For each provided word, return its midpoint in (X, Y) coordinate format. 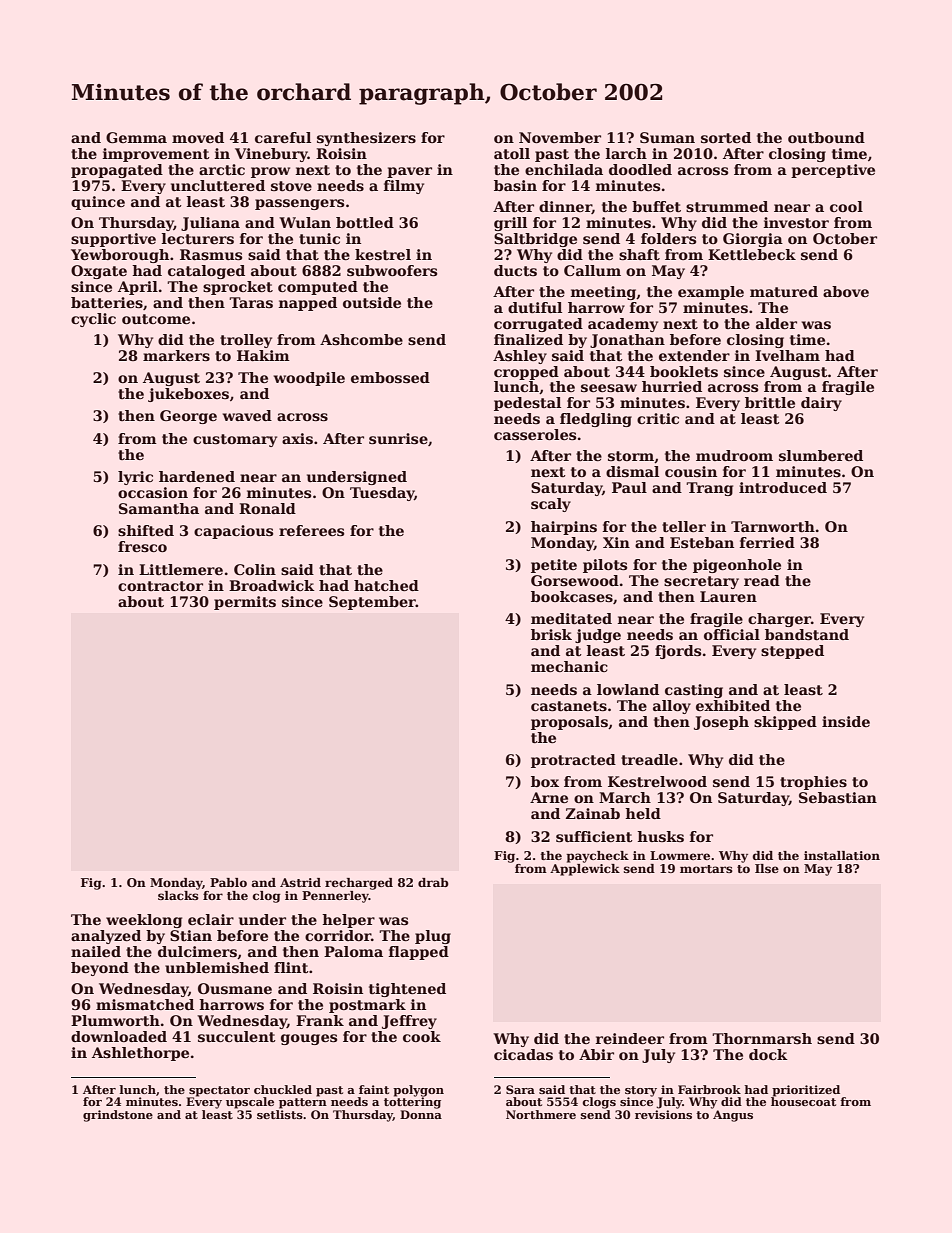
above (846, 291)
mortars (706, 869)
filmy (403, 187)
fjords (678, 652)
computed (318, 288)
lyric (135, 478)
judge (598, 636)
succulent (237, 1036)
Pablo (228, 882)
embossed (390, 377)
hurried (672, 386)
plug (433, 937)
